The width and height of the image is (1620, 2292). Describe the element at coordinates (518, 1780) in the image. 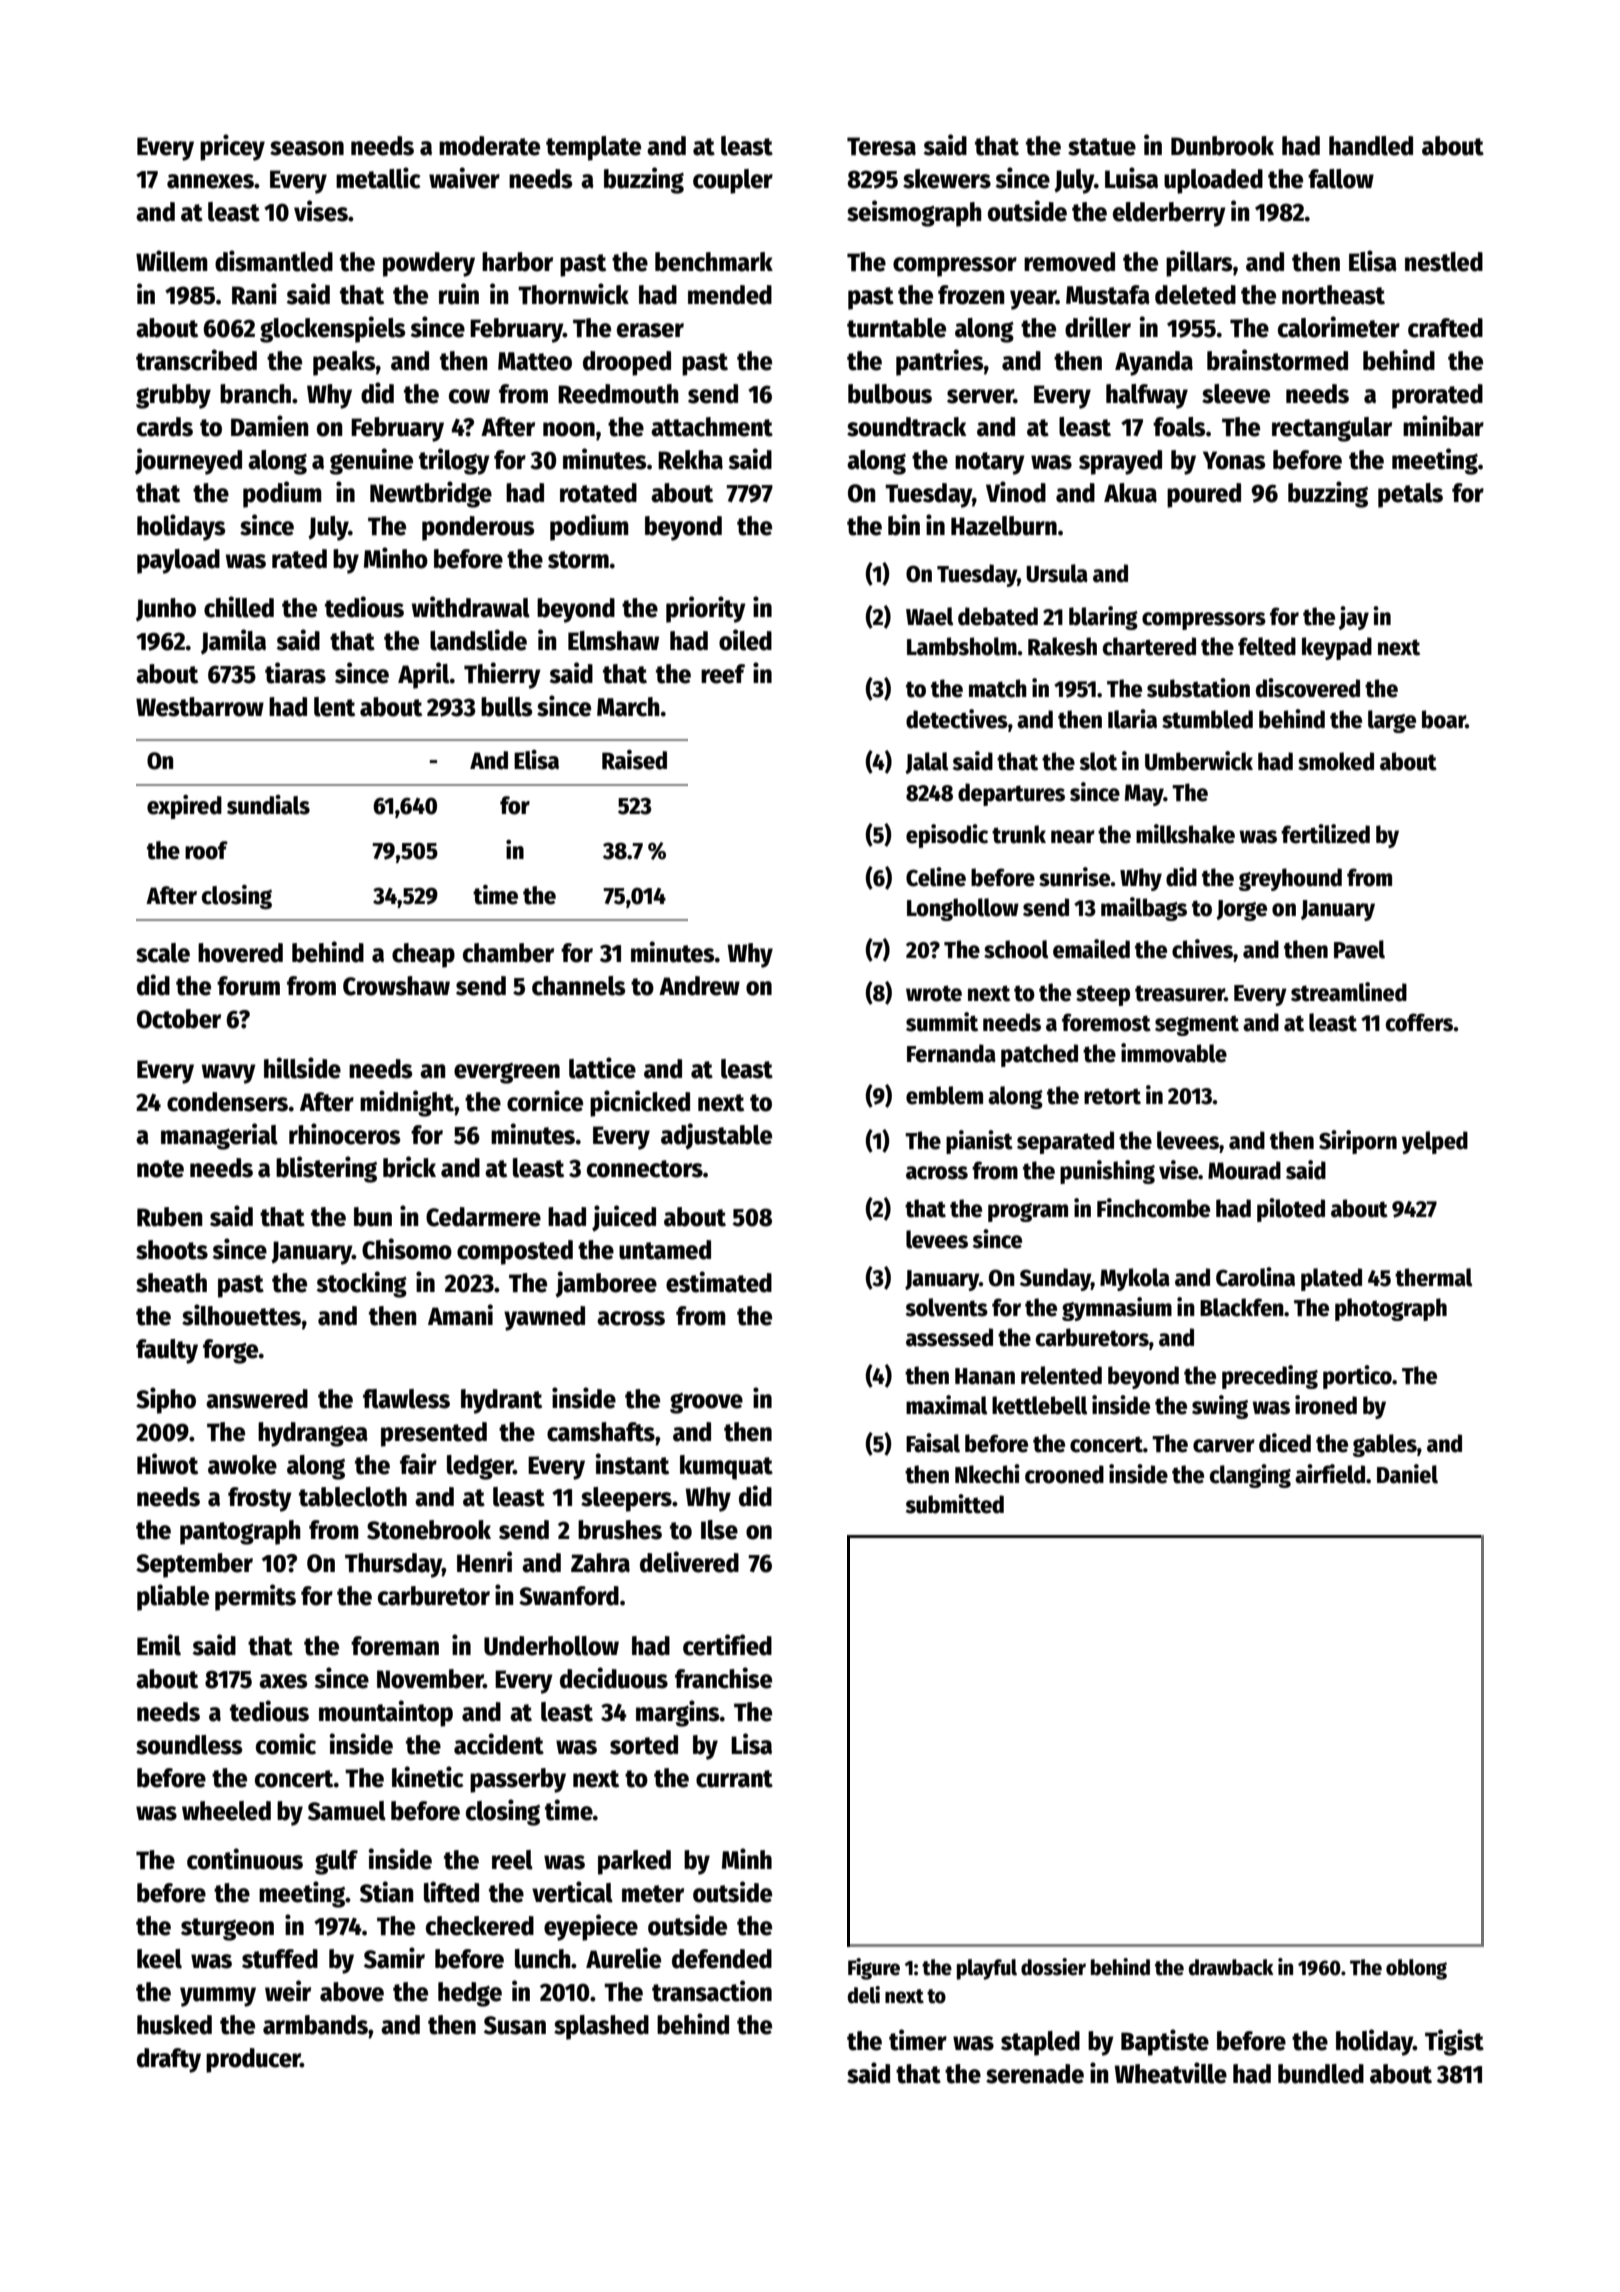

I see `passerby` at that location.
